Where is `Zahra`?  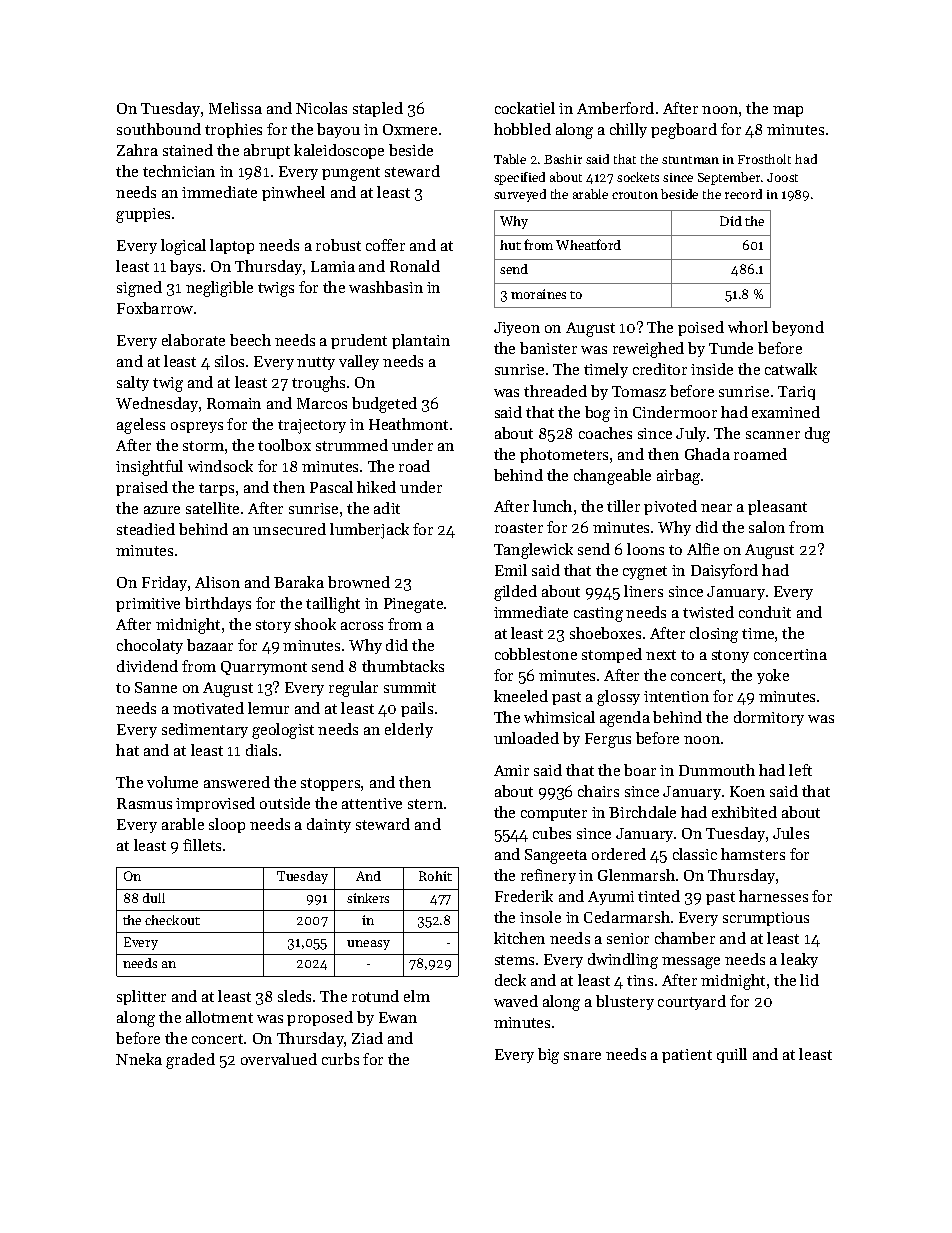
Zahra is located at coordinates (137, 150).
